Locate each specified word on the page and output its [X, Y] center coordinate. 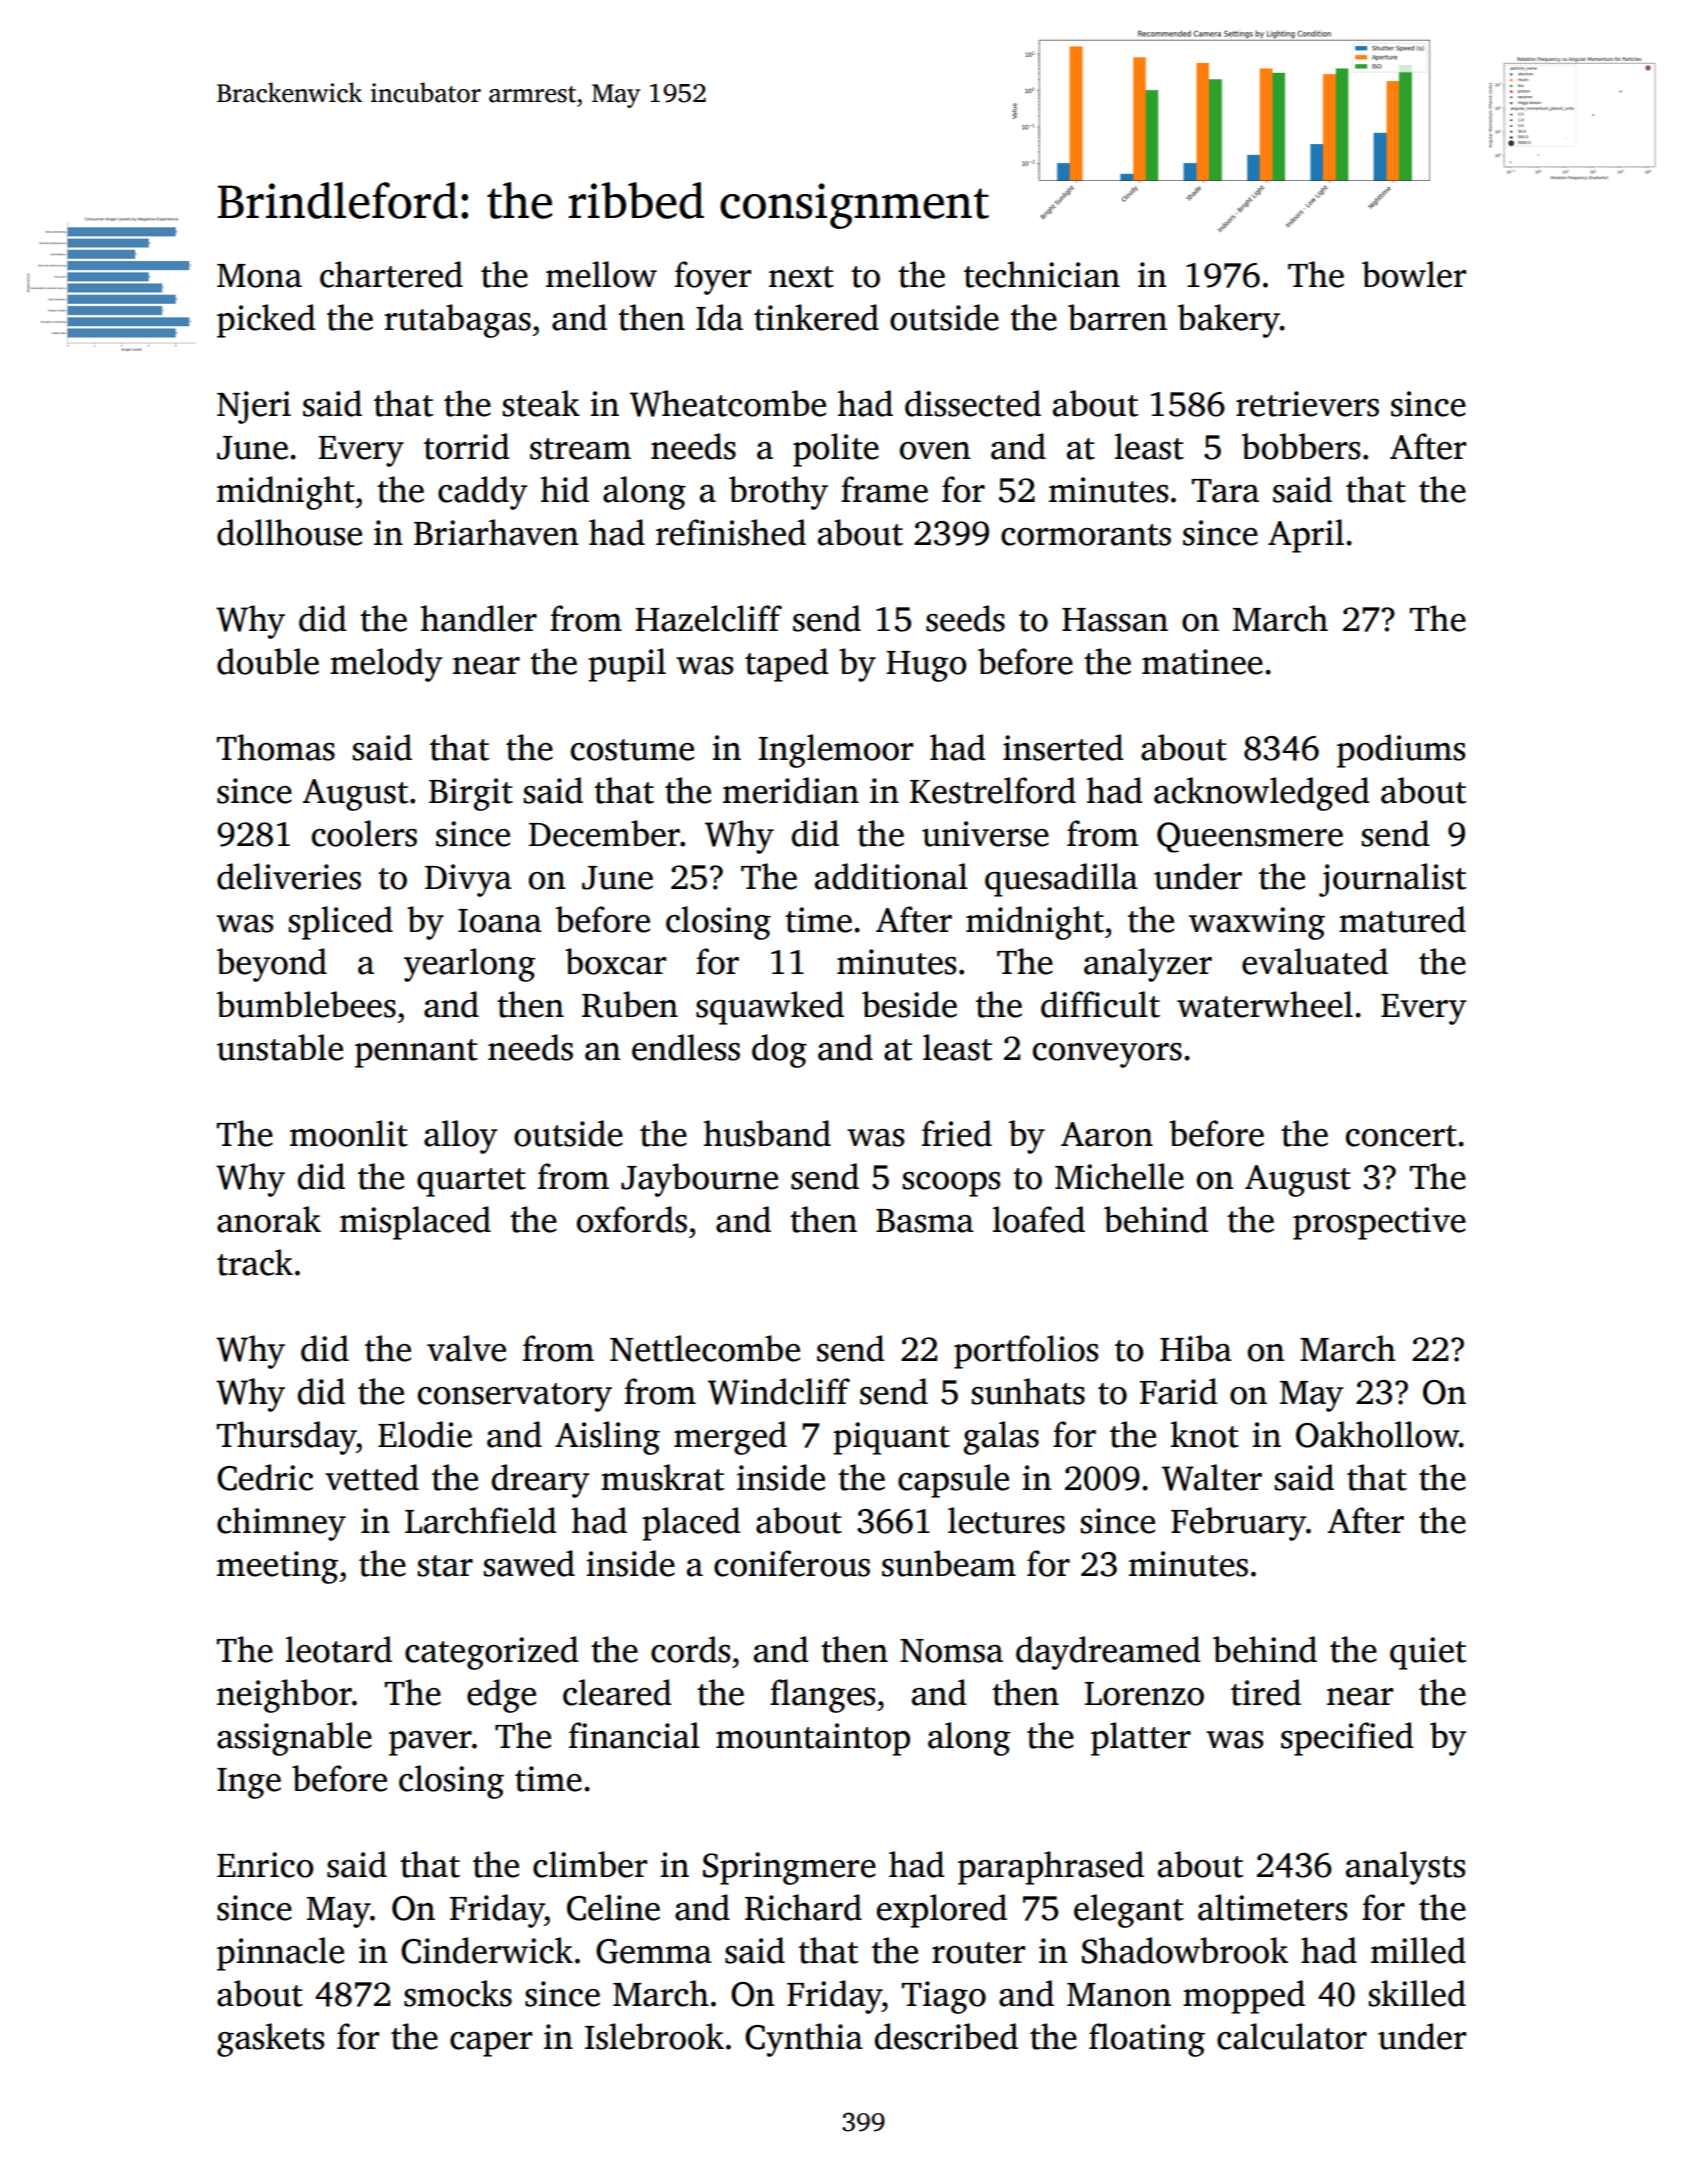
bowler [1414, 274]
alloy [461, 1137]
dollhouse [289, 532]
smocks [458, 1993]
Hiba [1196, 1348]
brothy [778, 493]
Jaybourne [699, 1180]
